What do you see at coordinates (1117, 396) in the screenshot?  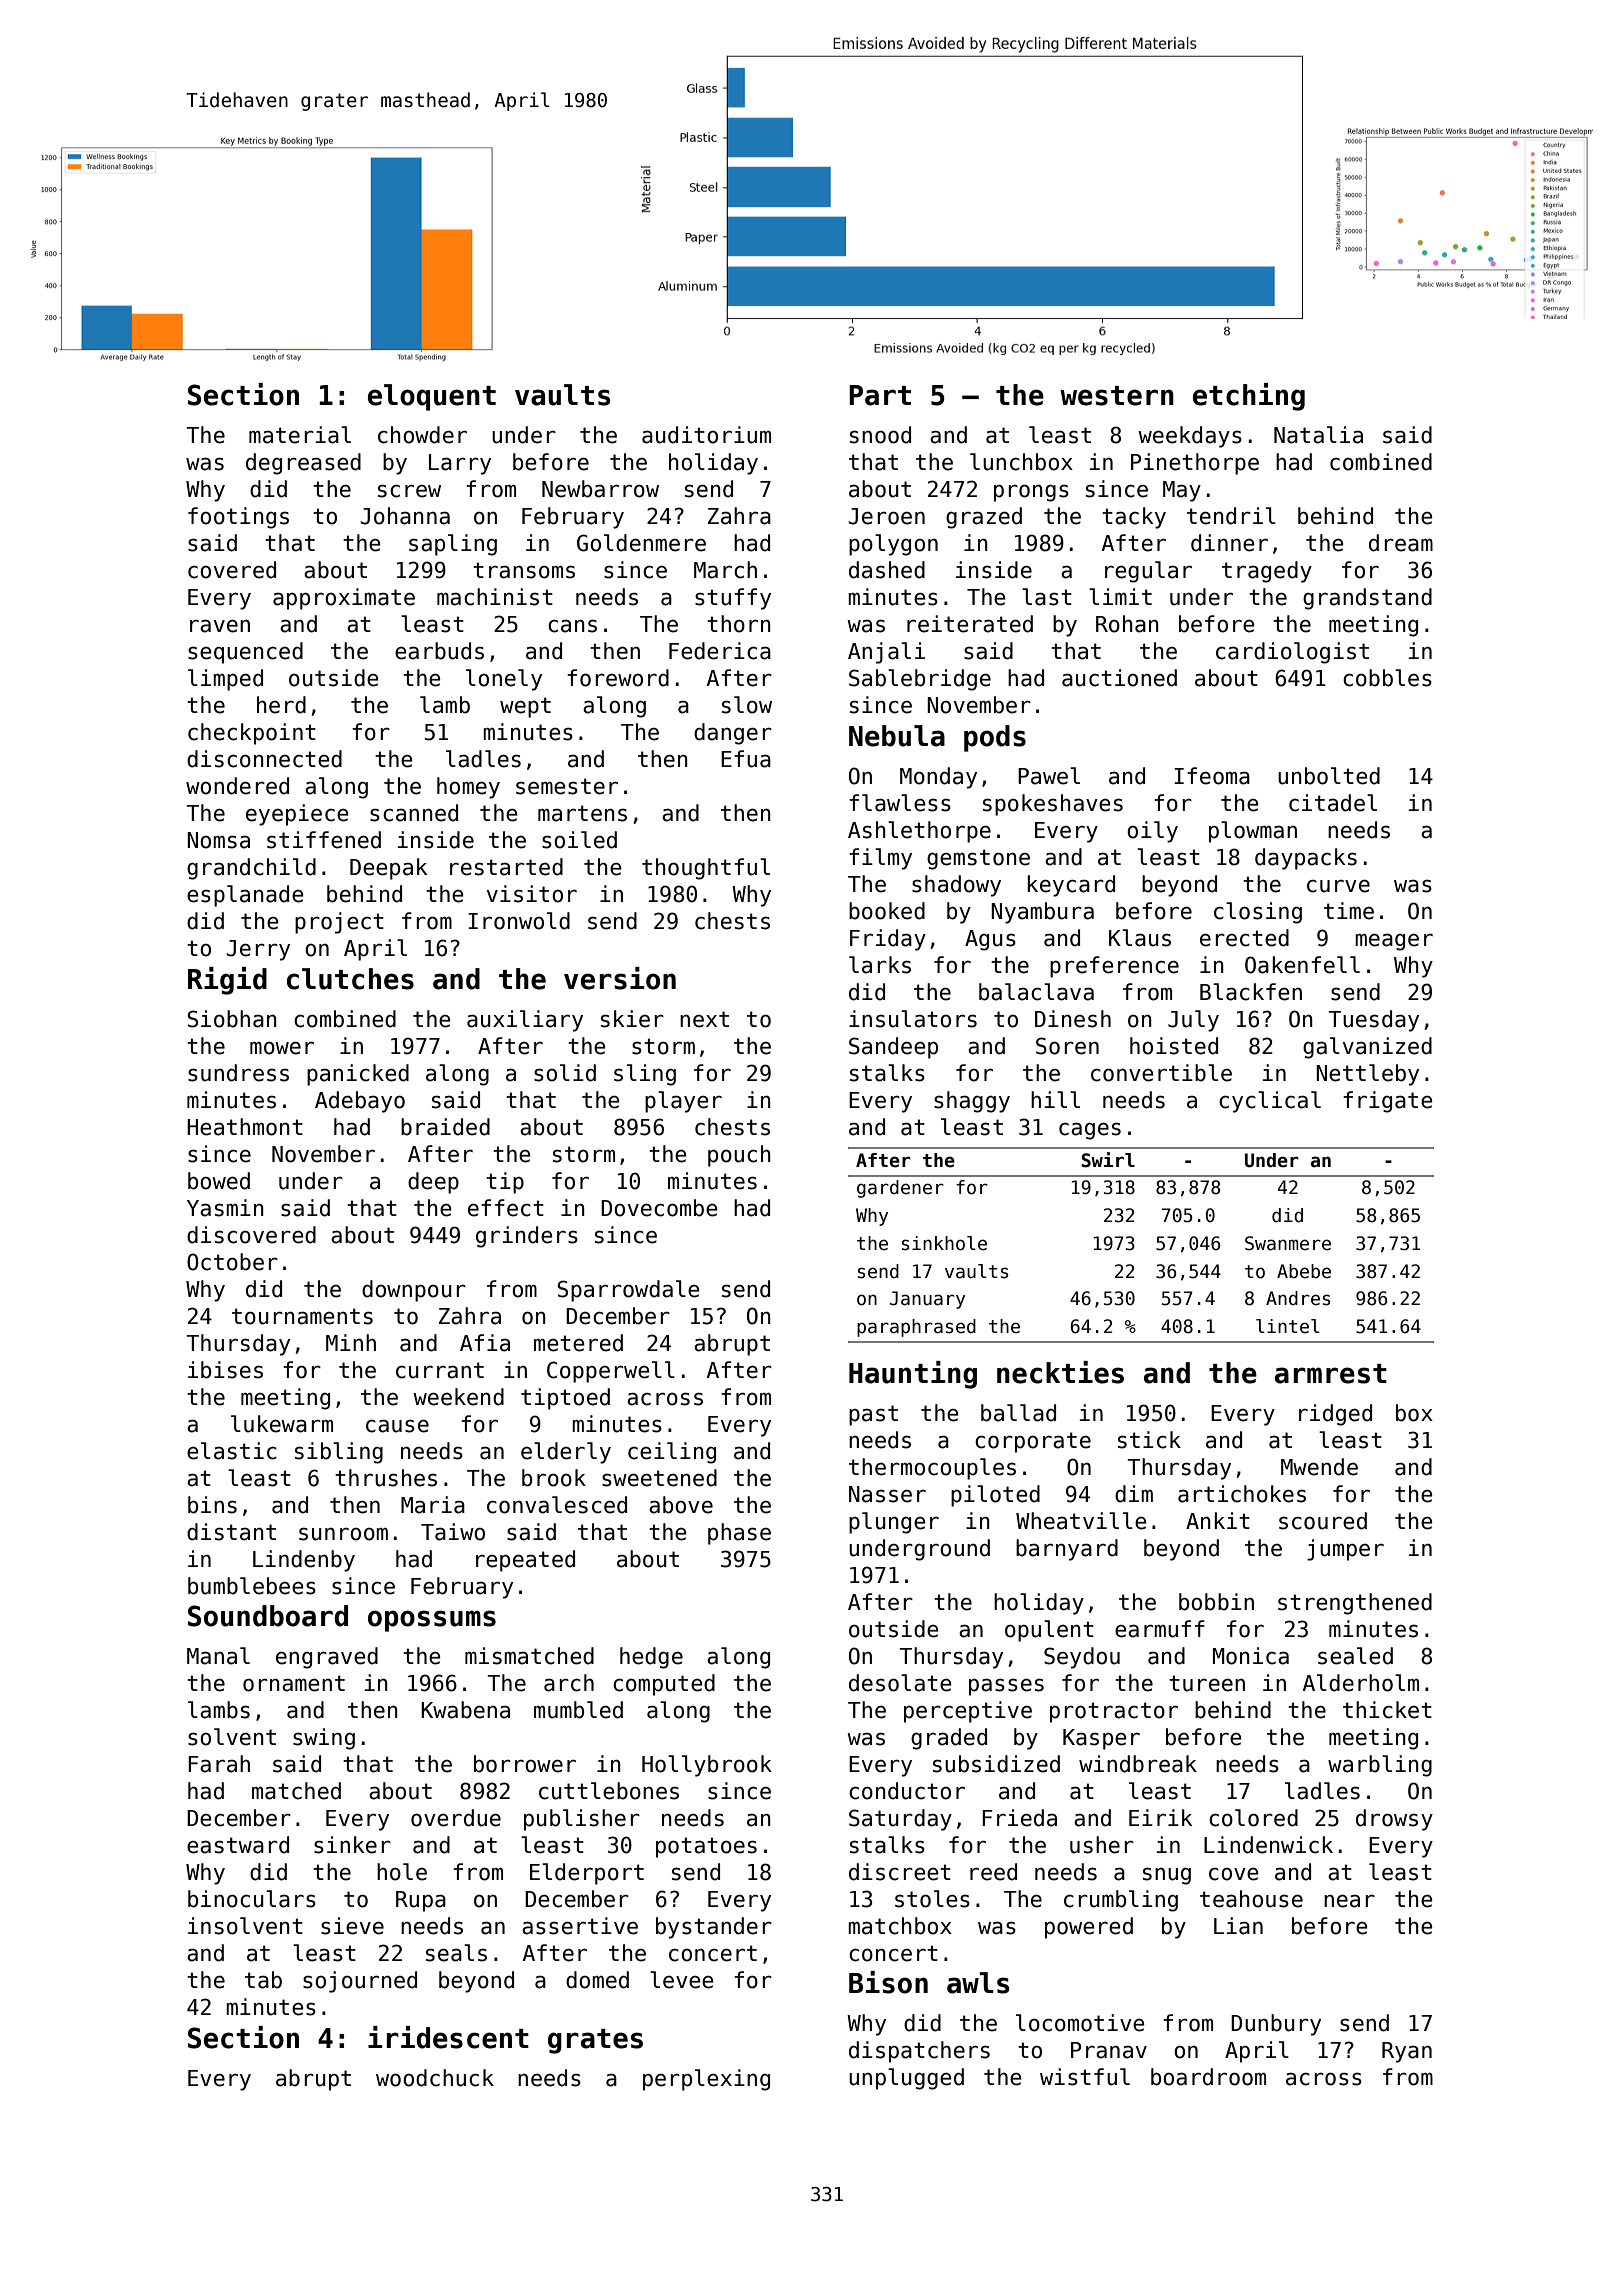 I see `western` at bounding box center [1117, 396].
